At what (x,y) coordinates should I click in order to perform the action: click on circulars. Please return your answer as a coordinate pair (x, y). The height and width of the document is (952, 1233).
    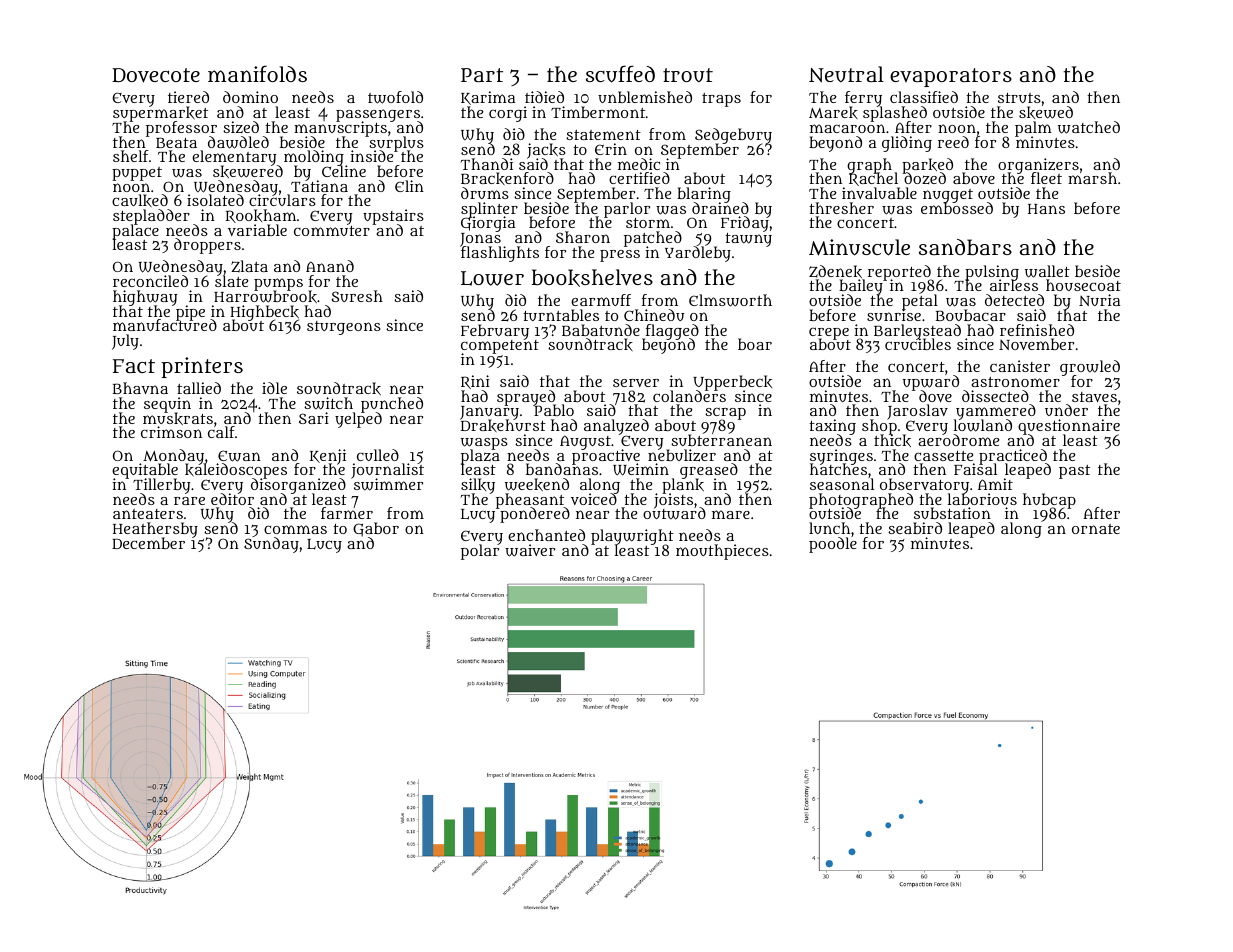
    Looking at the image, I should click on (282, 201).
